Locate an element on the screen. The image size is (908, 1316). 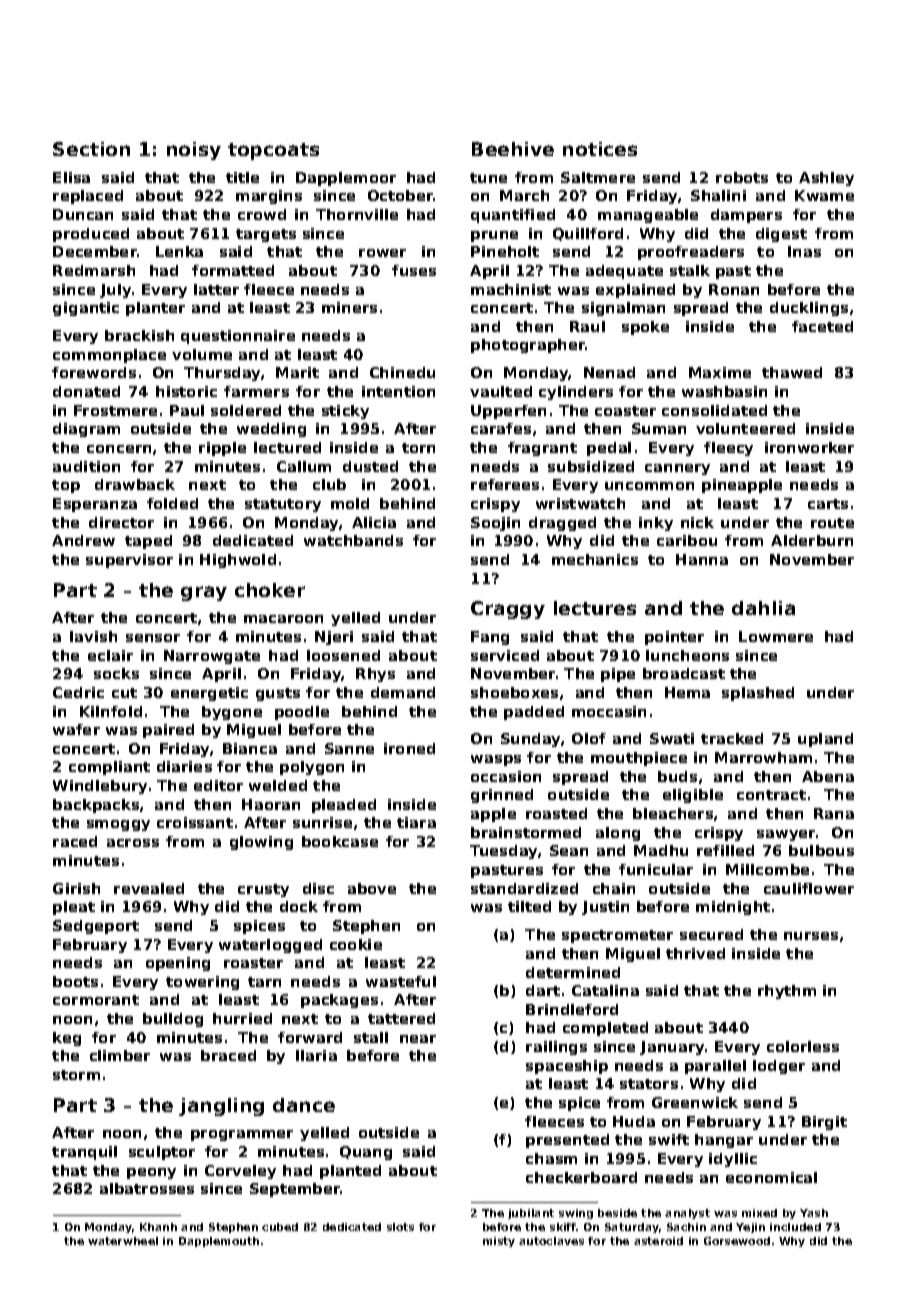
topcoats is located at coordinates (273, 151).
